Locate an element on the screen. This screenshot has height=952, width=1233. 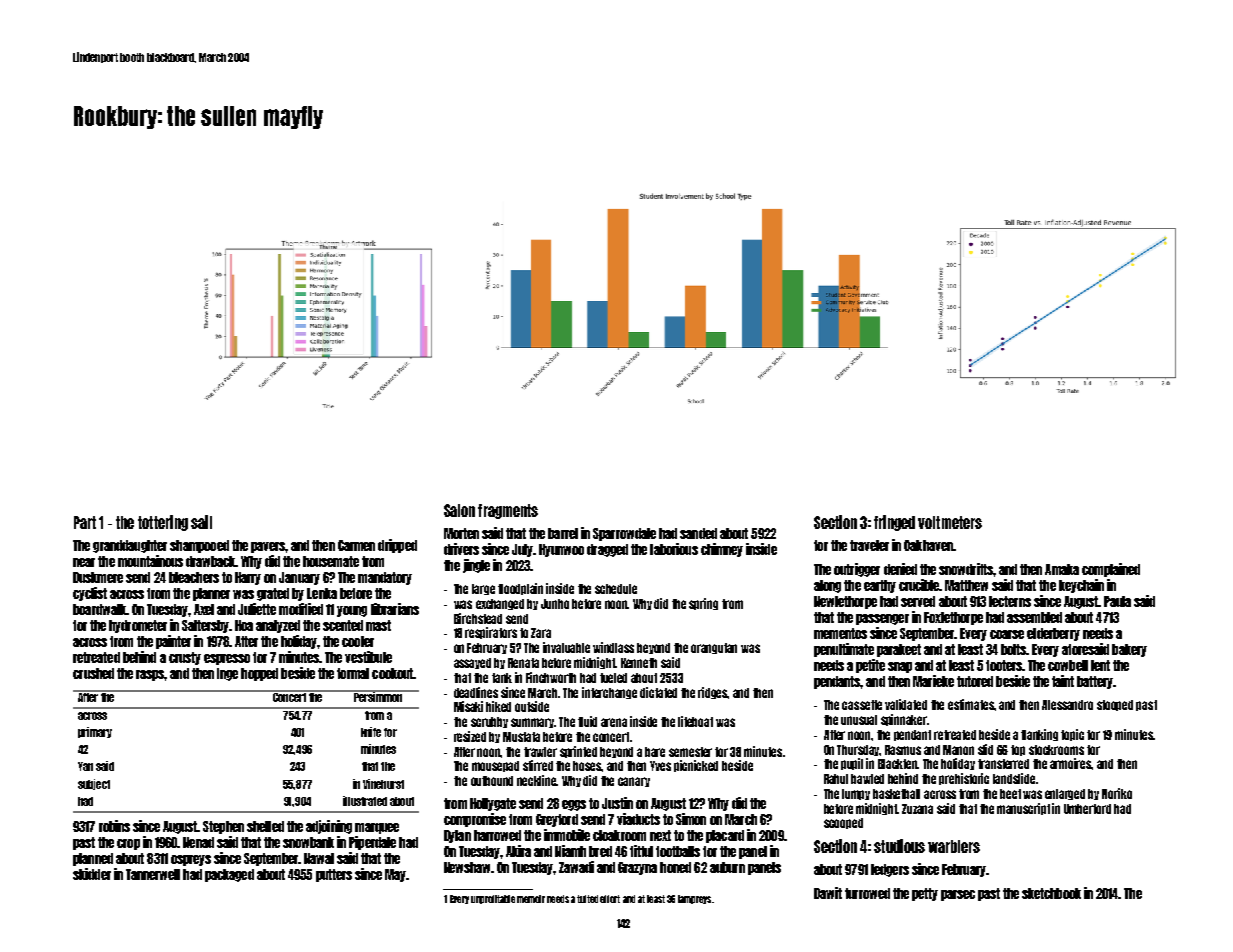
Salon is located at coordinates (459, 510).
